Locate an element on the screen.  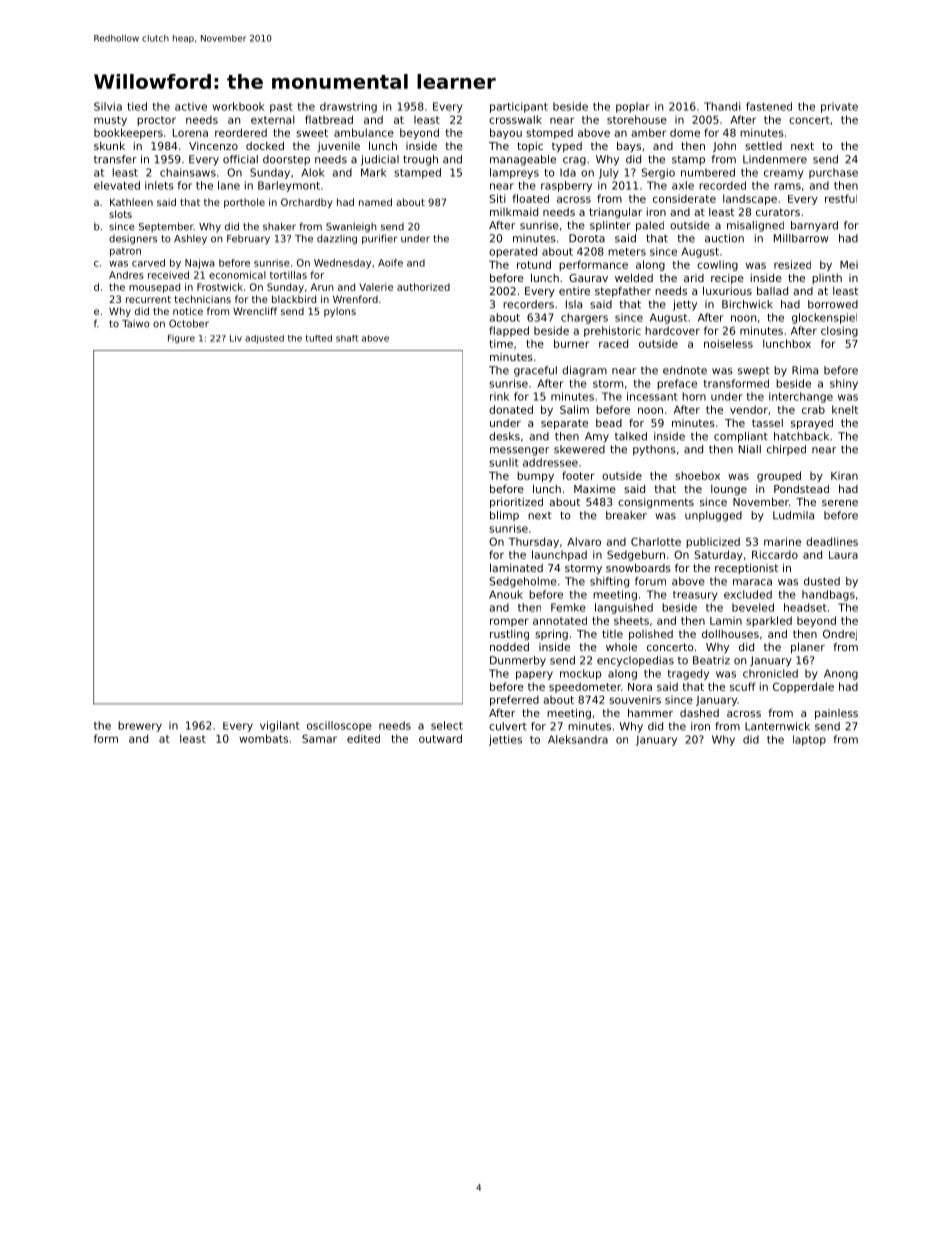
adjusted is located at coordinates (264, 339).
